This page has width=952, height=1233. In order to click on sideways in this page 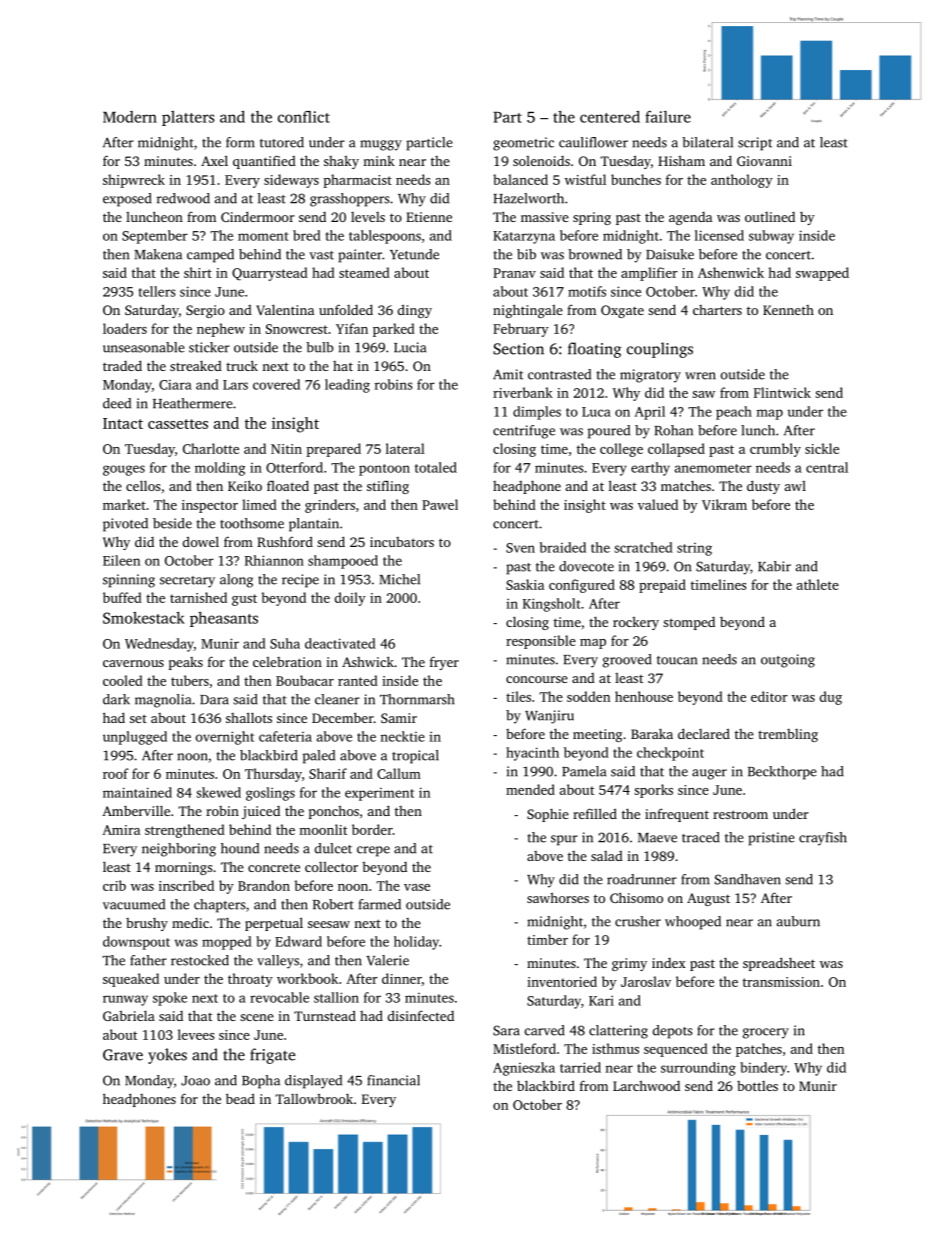, I will do `click(291, 181)`.
